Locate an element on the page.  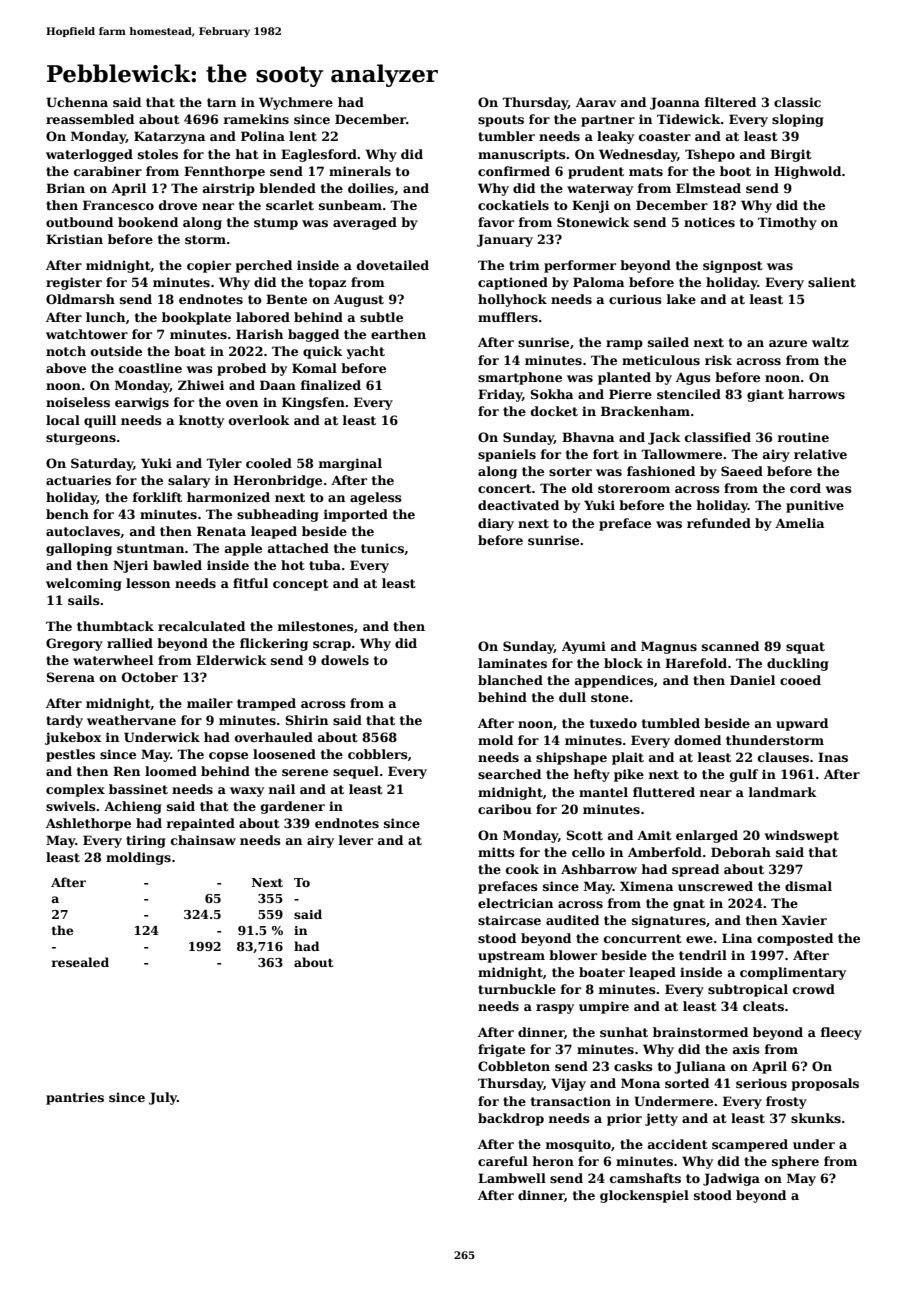
airstrip is located at coordinates (229, 189).
